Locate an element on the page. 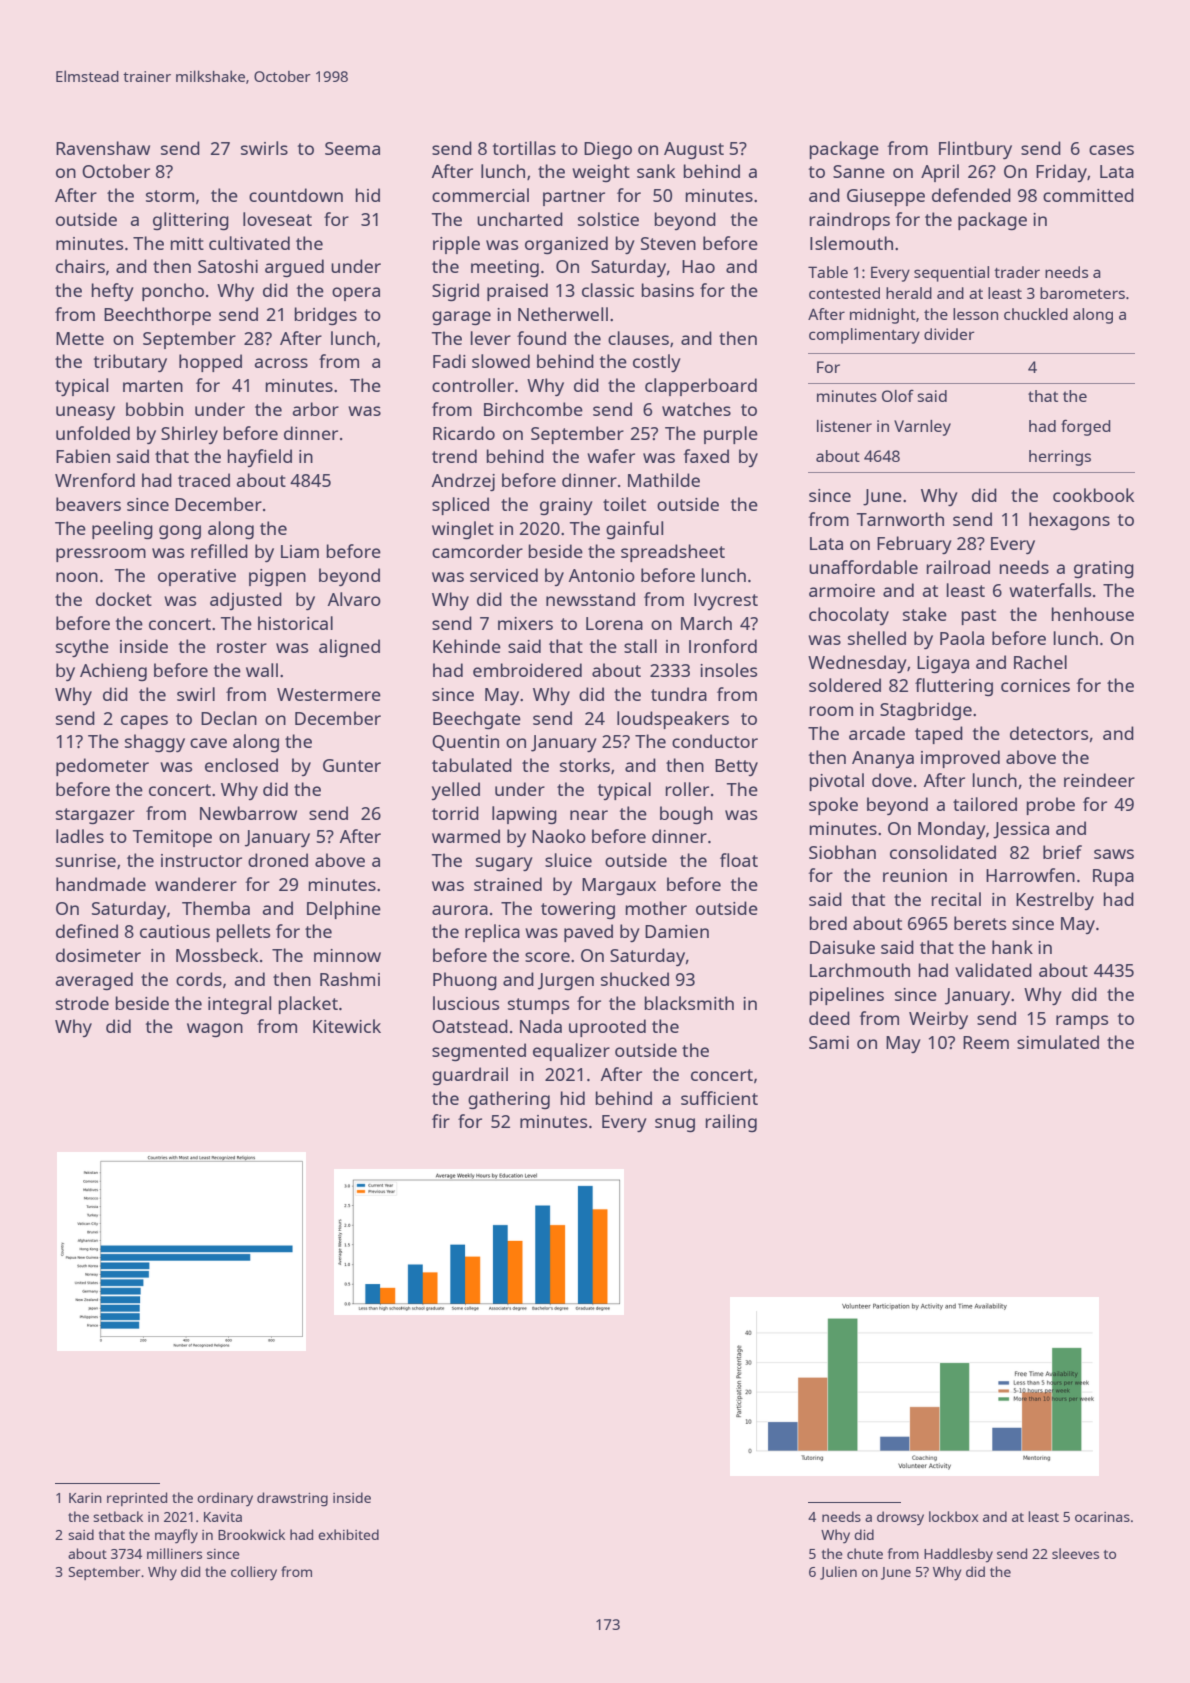  soldered is located at coordinates (845, 685).
